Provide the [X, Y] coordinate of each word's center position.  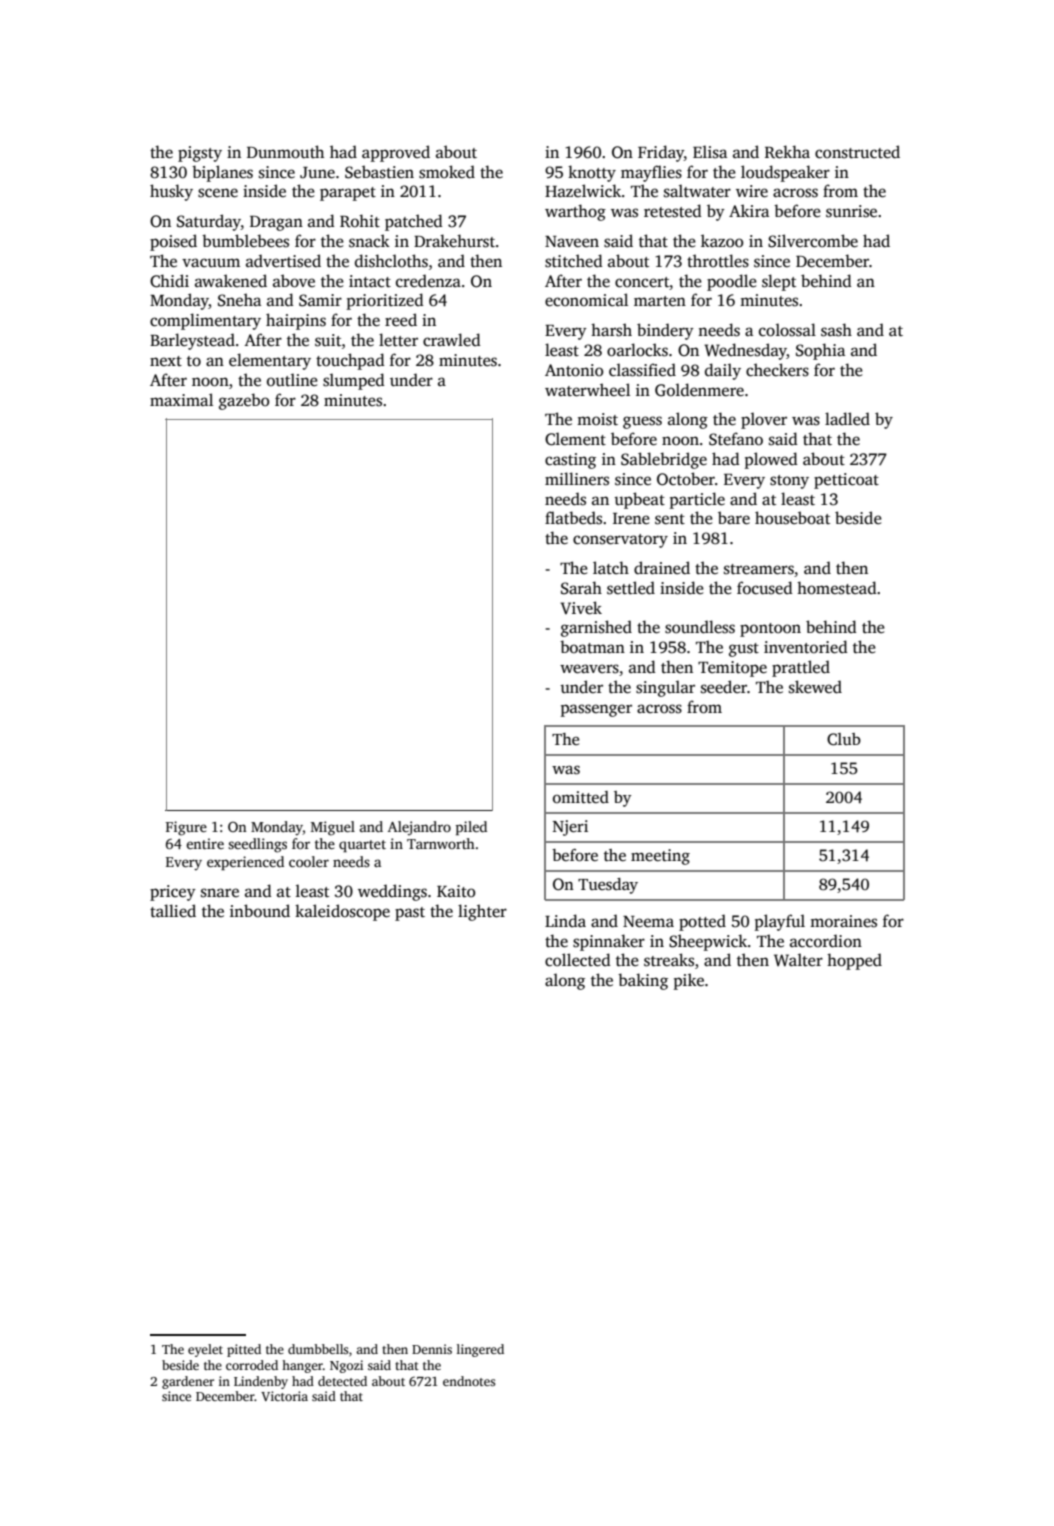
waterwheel [587, 390]
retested [673, 211]
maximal [181, 399]
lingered [480, 1350]
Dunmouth [285, 152]
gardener [188, 1382]
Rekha [787, 152]
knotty [592, 173]
